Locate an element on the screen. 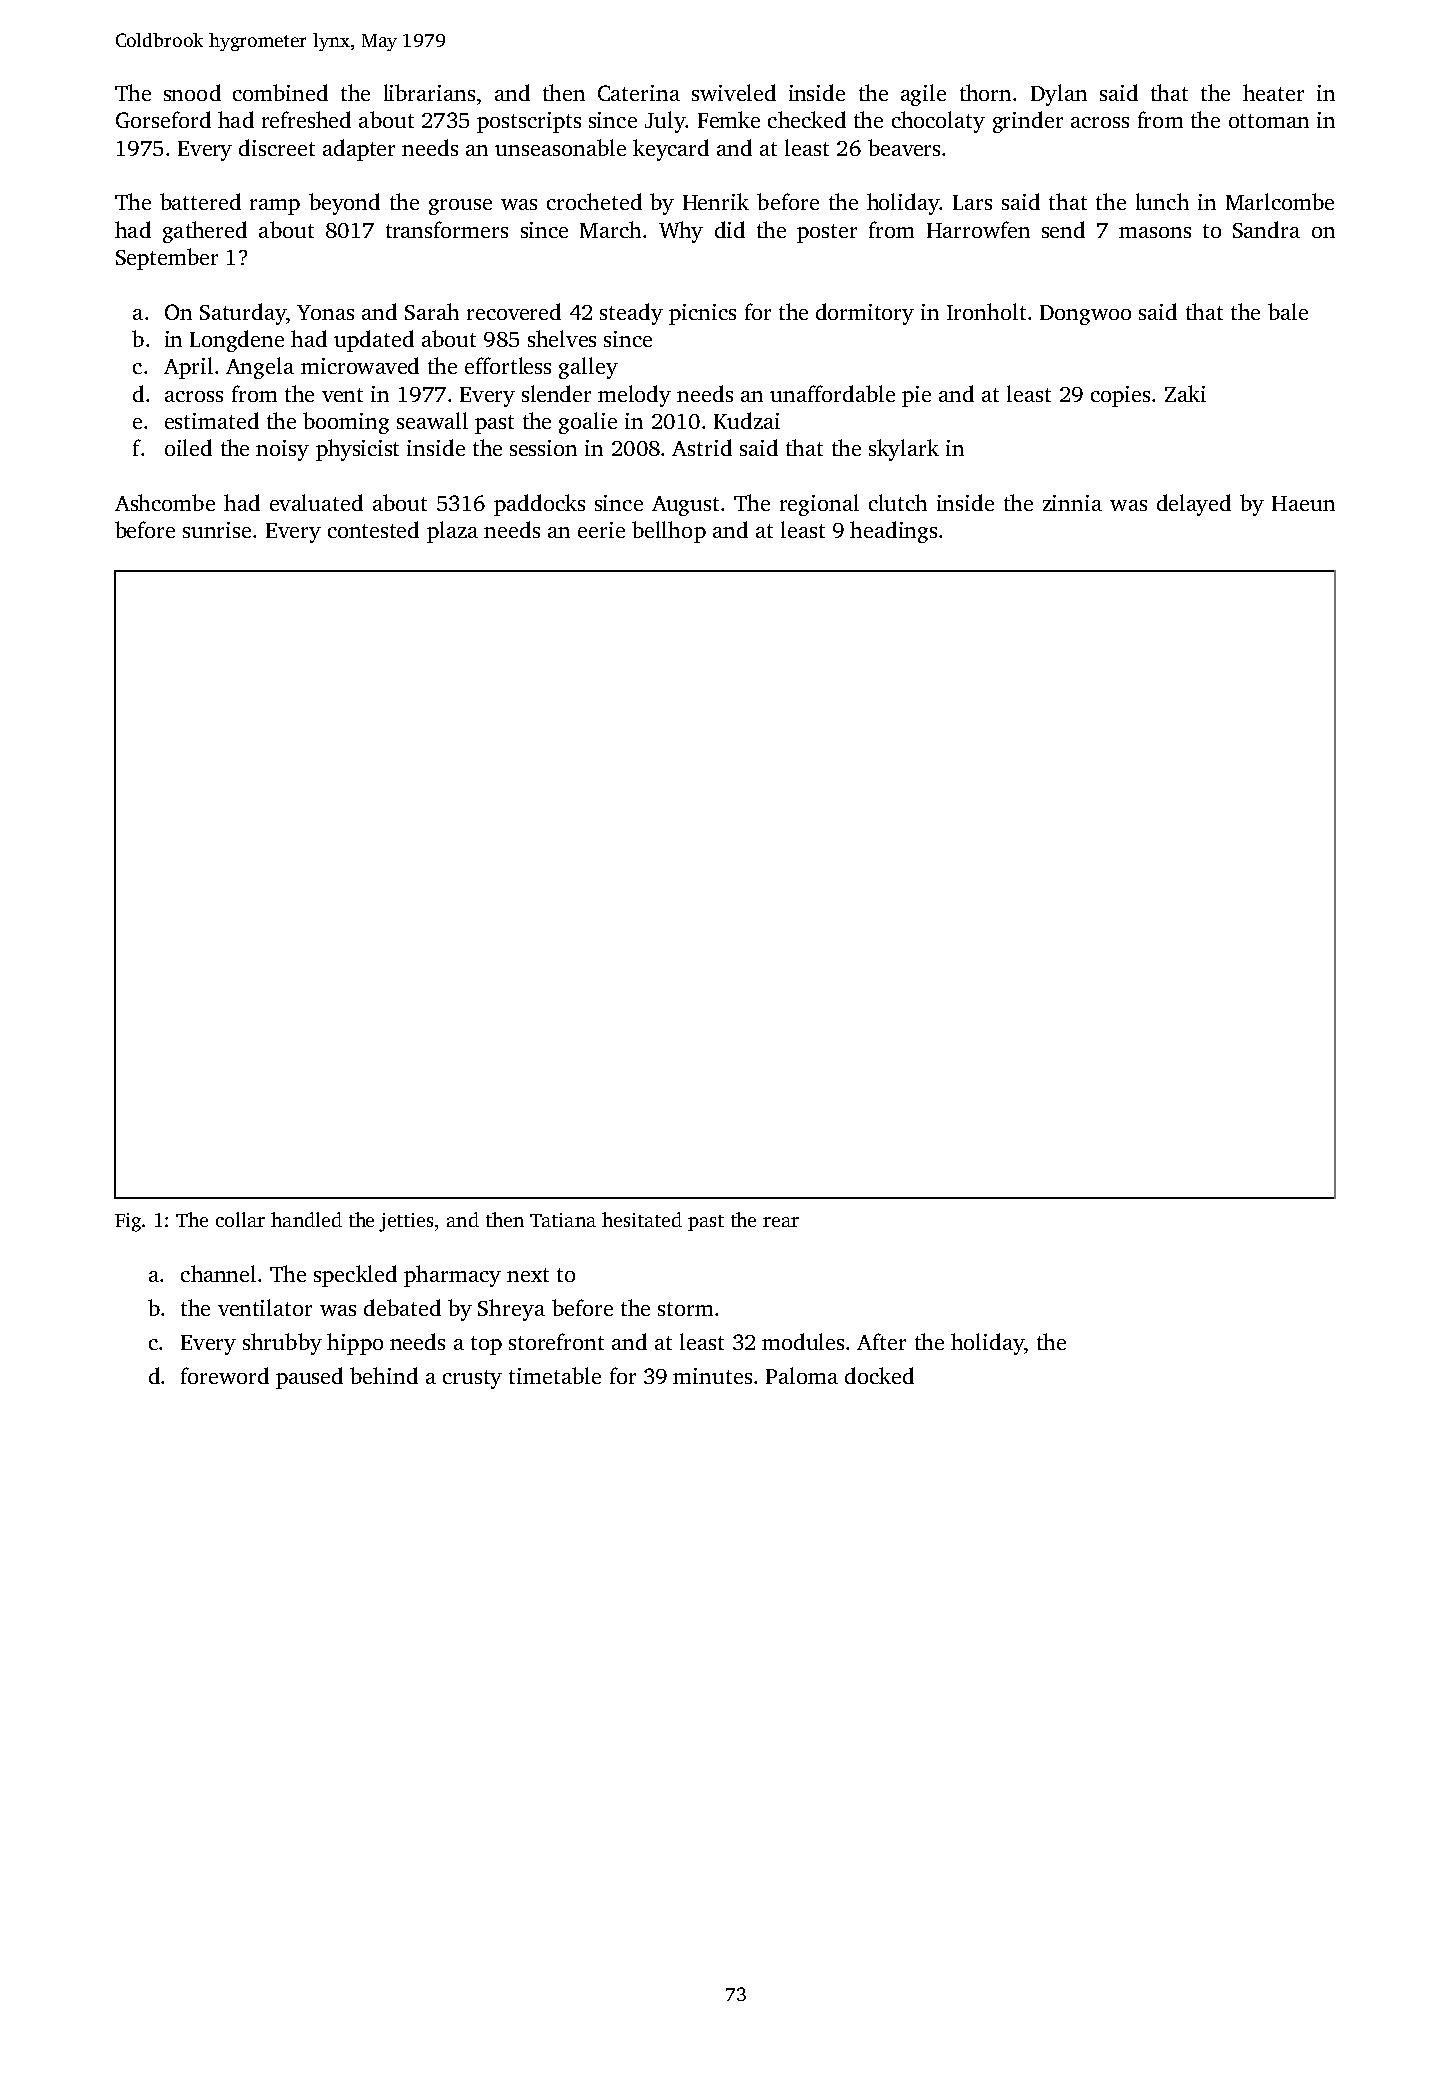 The image size is (1450, 2100). hesitated is located at coordinates (642, 1219).
